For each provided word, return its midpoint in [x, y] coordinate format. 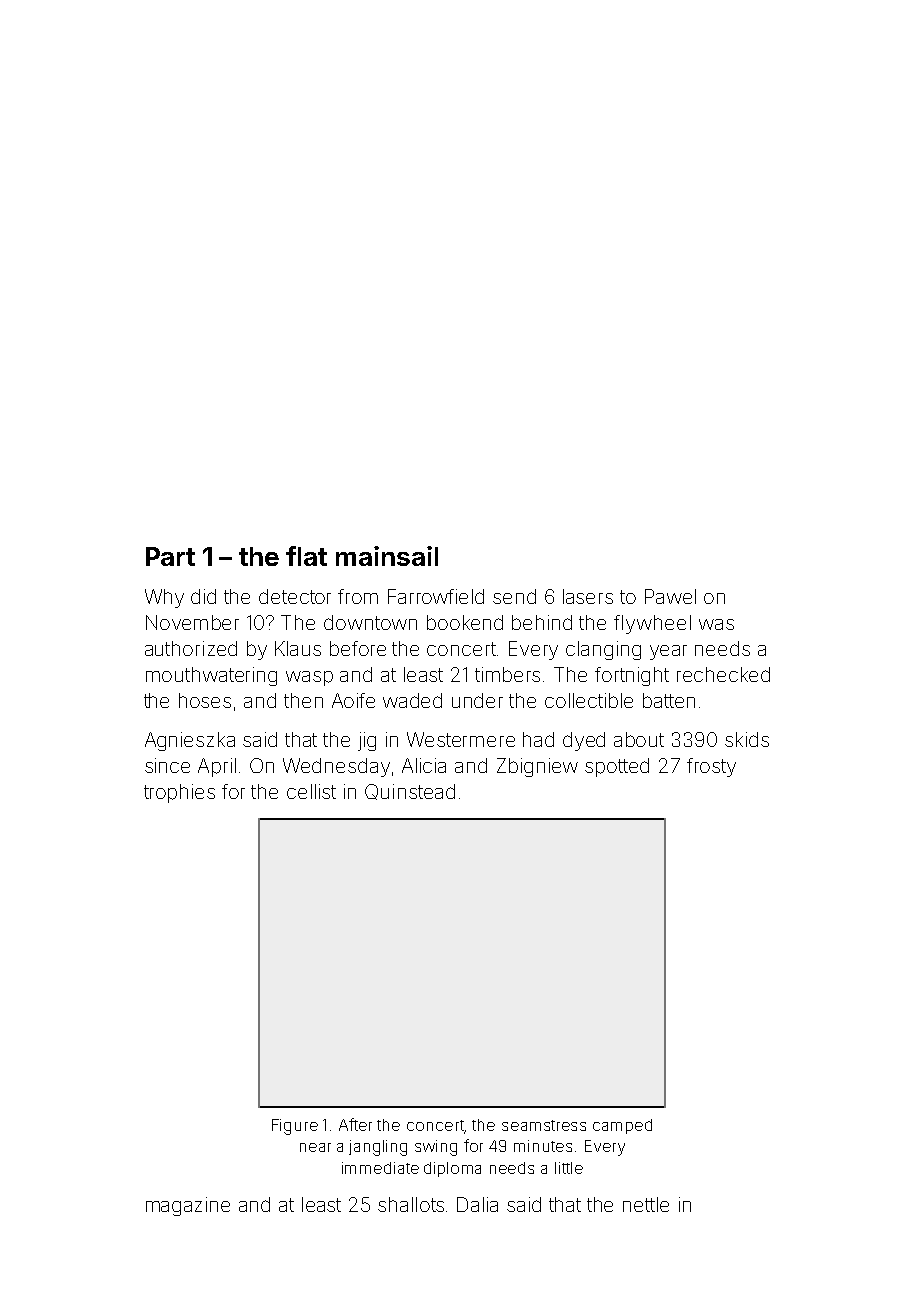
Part [170, 556]
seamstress [544, 1125]
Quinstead [410, 792]
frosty [711, 767]
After [355, 1124]
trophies [179, 793]
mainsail [387, 556]
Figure [295, 1127]
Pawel [670, 596]
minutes [543, 1146]
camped [622, 1126]
